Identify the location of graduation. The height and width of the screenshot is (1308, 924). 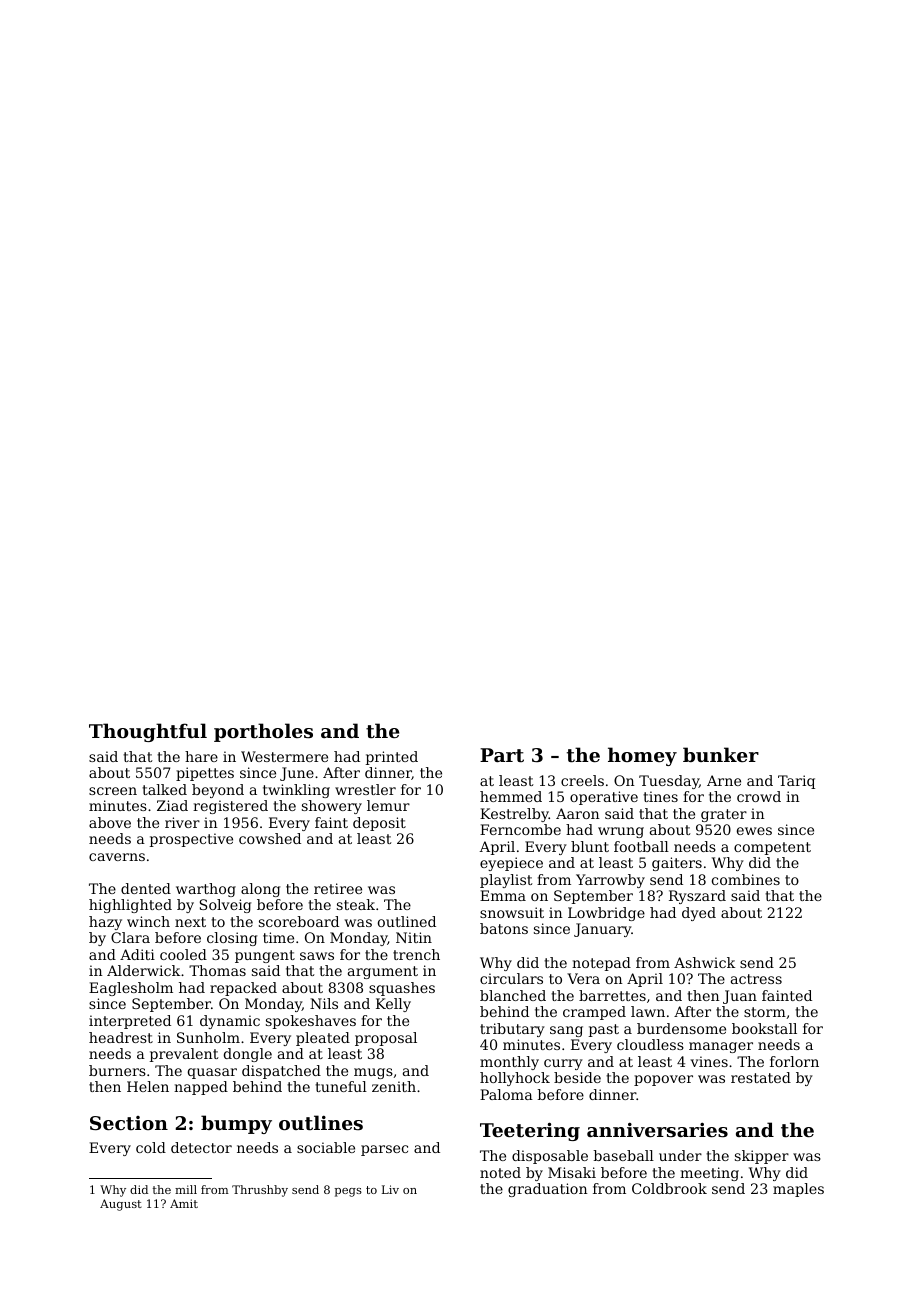
(548, 1190).
